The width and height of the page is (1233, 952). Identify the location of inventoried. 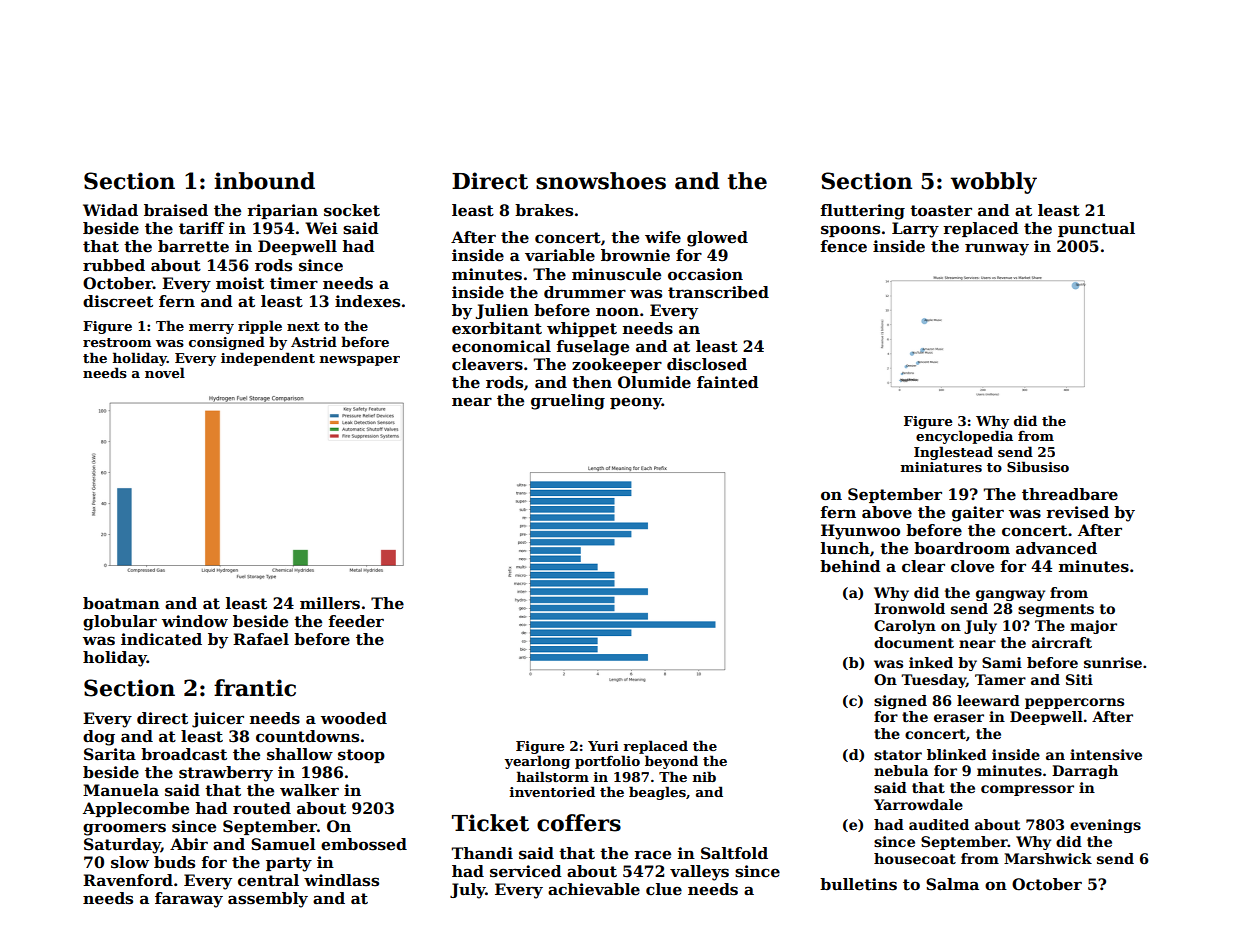
(552, 791).
